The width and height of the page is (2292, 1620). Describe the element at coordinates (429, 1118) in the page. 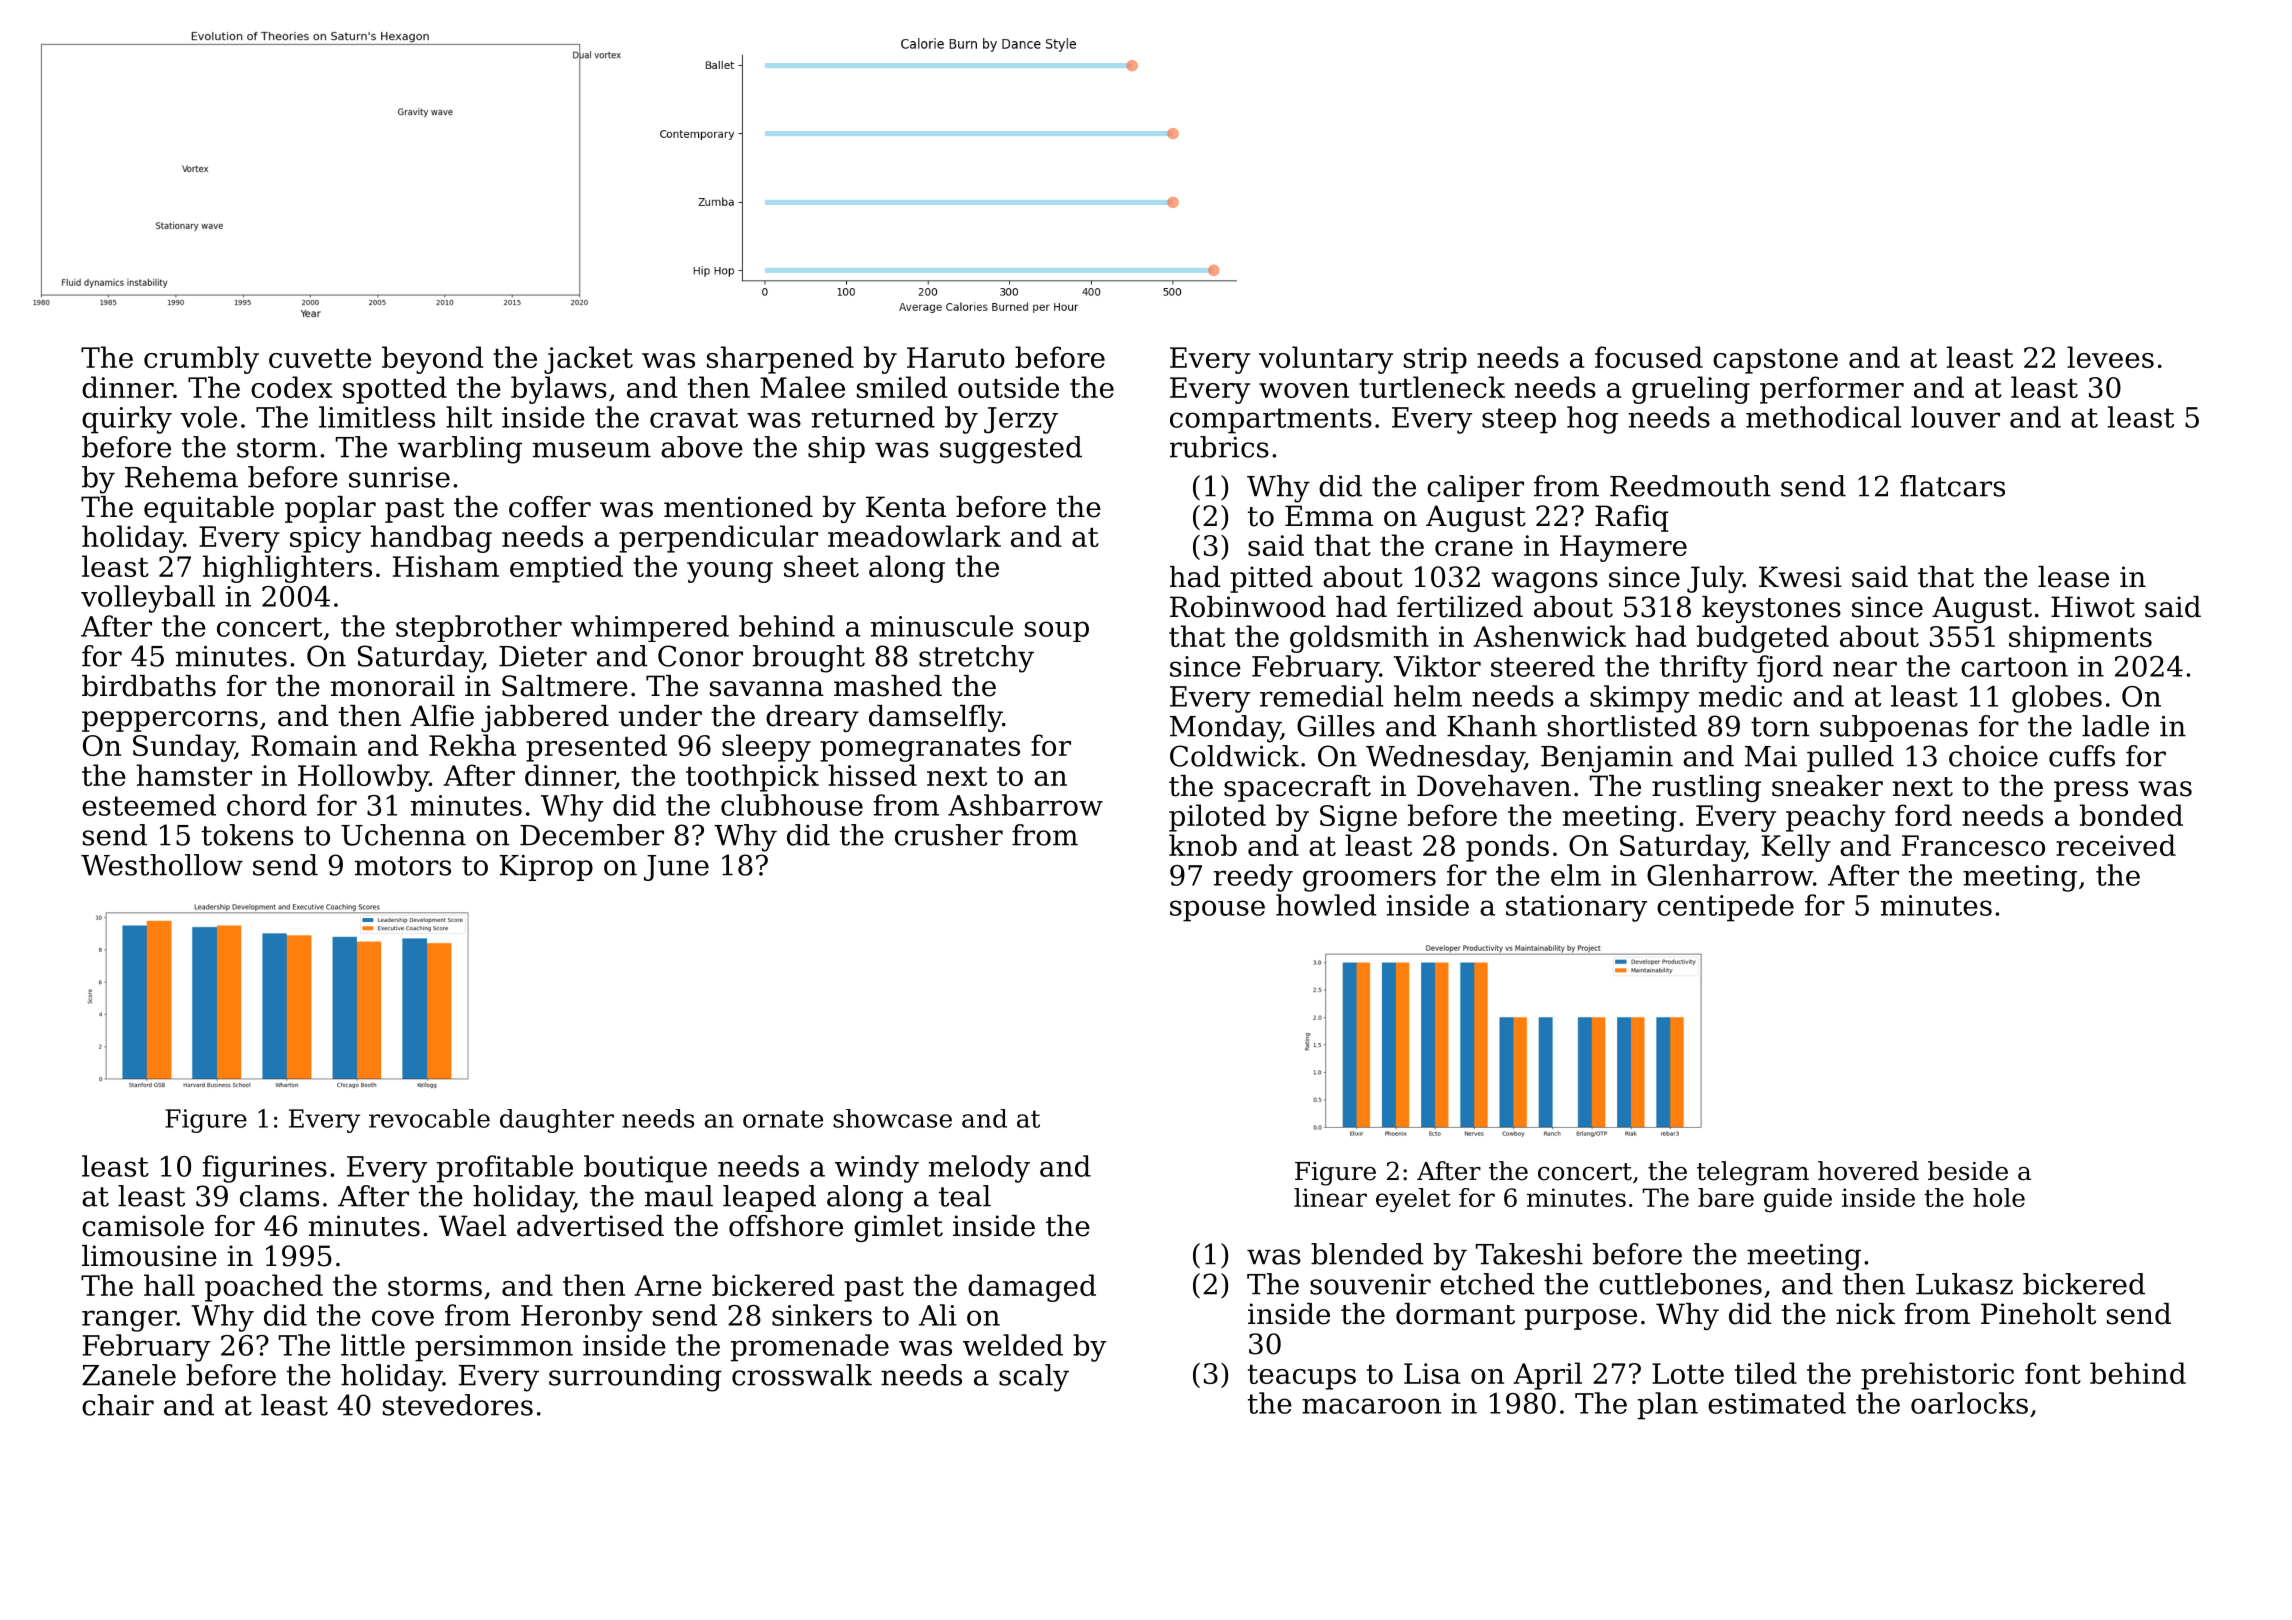

I see `revocable` at that location.
